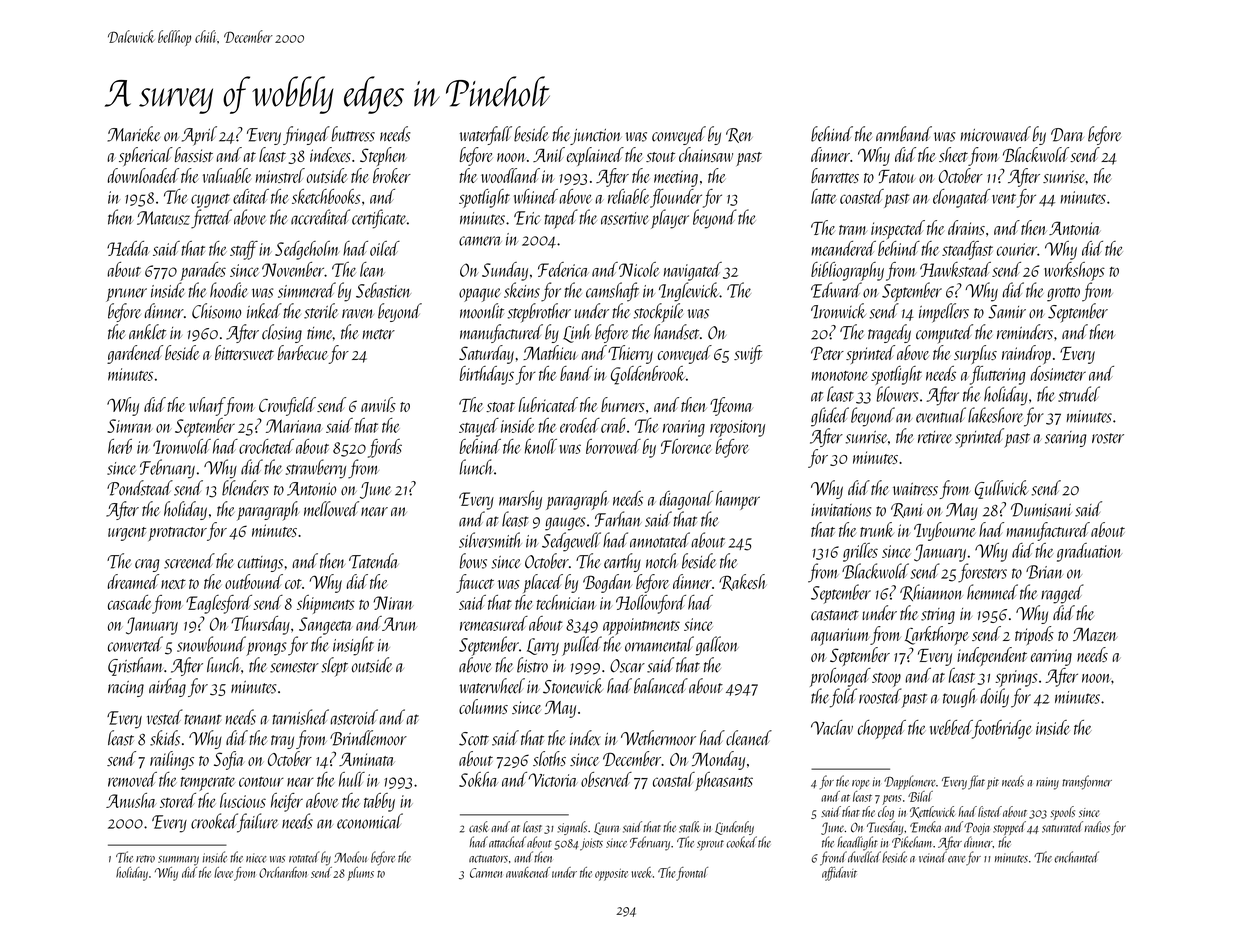  Describe the element at coordinates (898, 229) in the screenshot. I see `inspected` at that location.
